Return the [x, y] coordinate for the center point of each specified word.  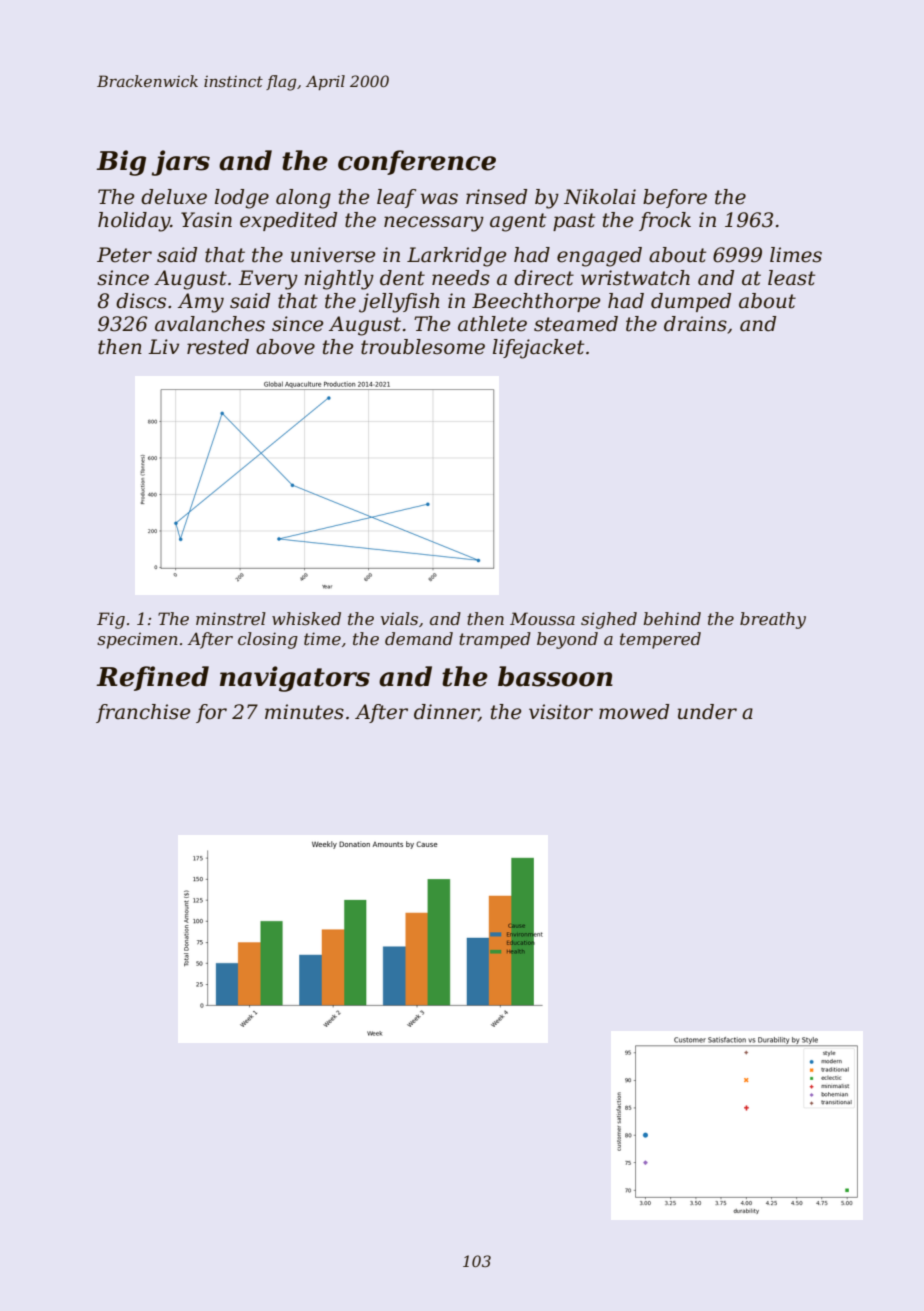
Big [121, 163]
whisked [306, 618]
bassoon [555, 676]
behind [672, 618]
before [675, 198]
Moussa [542, 618]
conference [417, 162]
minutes [304, 712]
